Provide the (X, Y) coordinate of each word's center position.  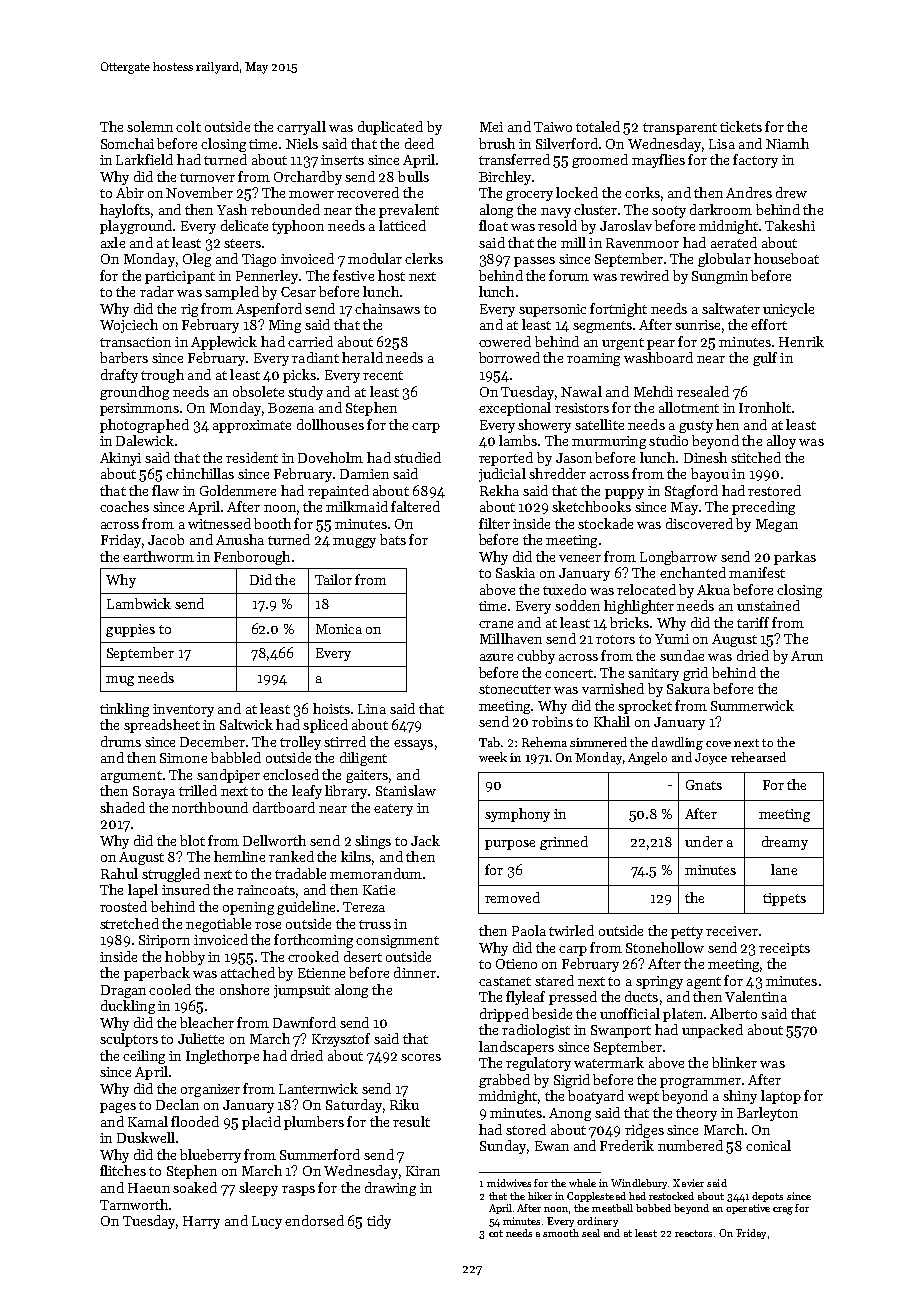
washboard (658, 357)
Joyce (711, 759)
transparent (680, 129)
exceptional (515, 409)
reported (506, 459)
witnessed (219, 523)
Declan (177, 1104)
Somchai (127, 143)
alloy (781, 442)
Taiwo (553, 127)
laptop (781, 1097)
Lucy (267, 1222)
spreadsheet (162, 726)
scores (421, 1057)
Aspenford (269, 310)
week (493, 757)
